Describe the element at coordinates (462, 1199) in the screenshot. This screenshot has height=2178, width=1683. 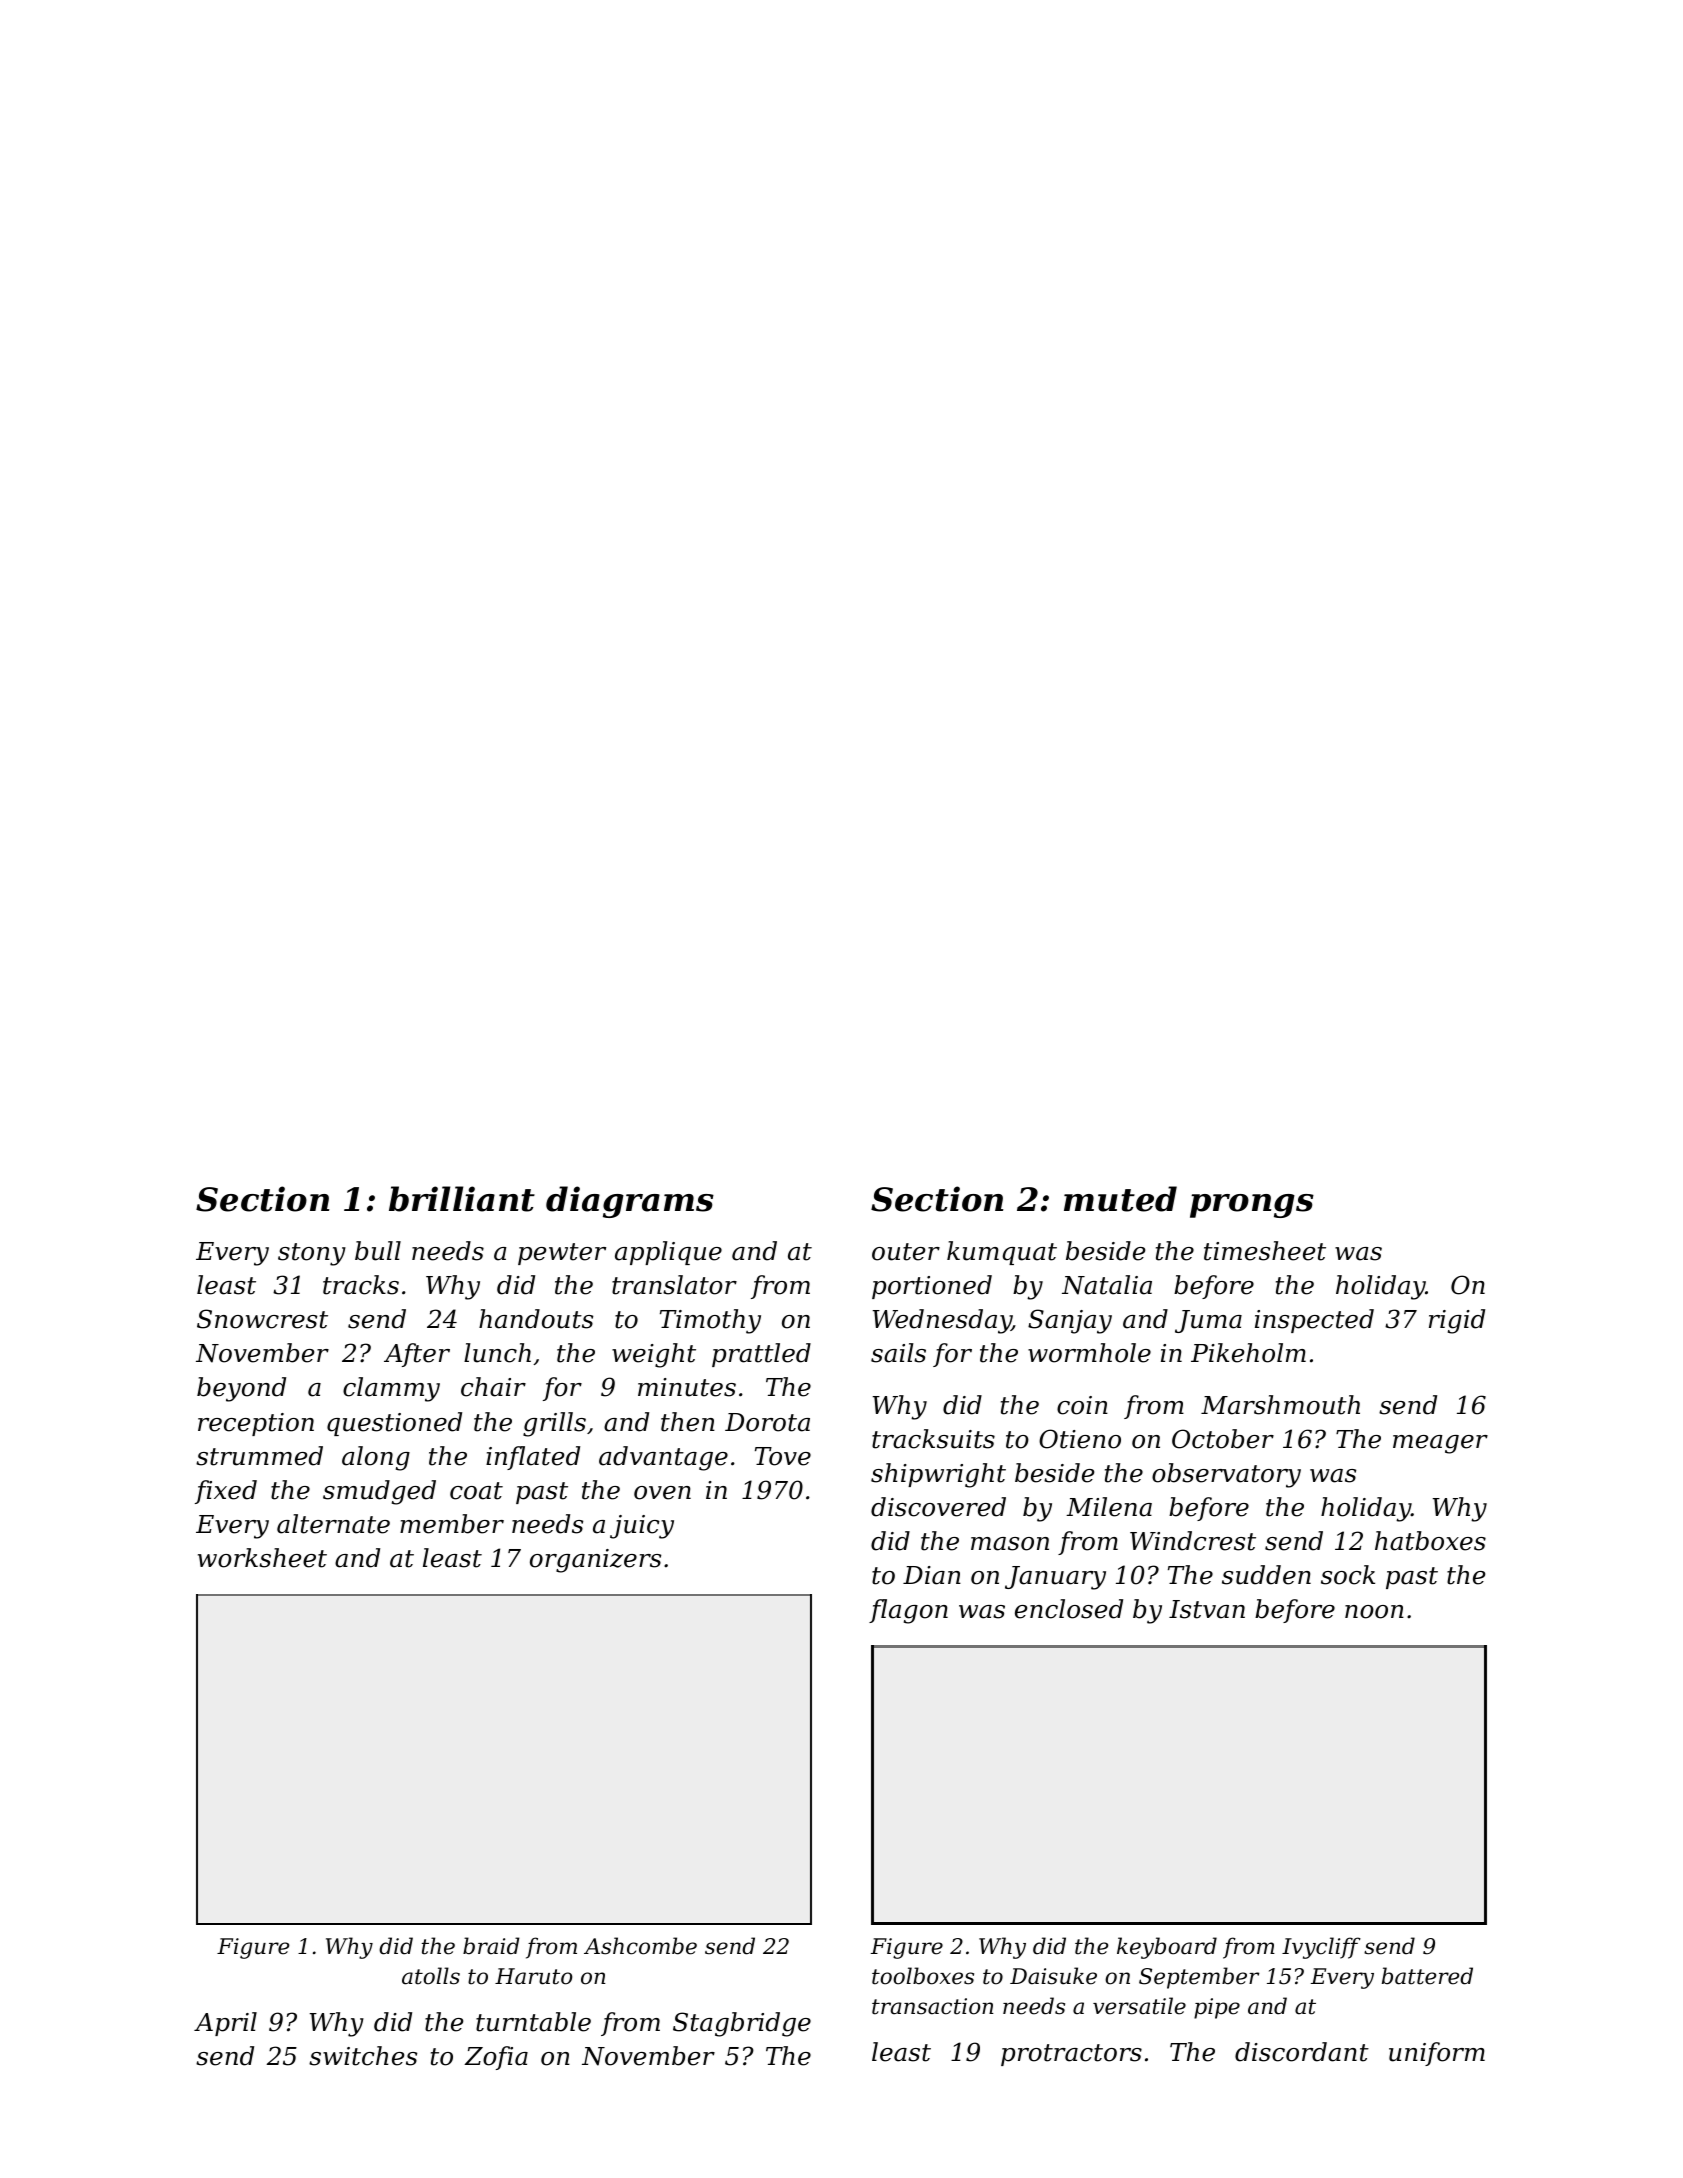
I see `brilliant` at that location.
